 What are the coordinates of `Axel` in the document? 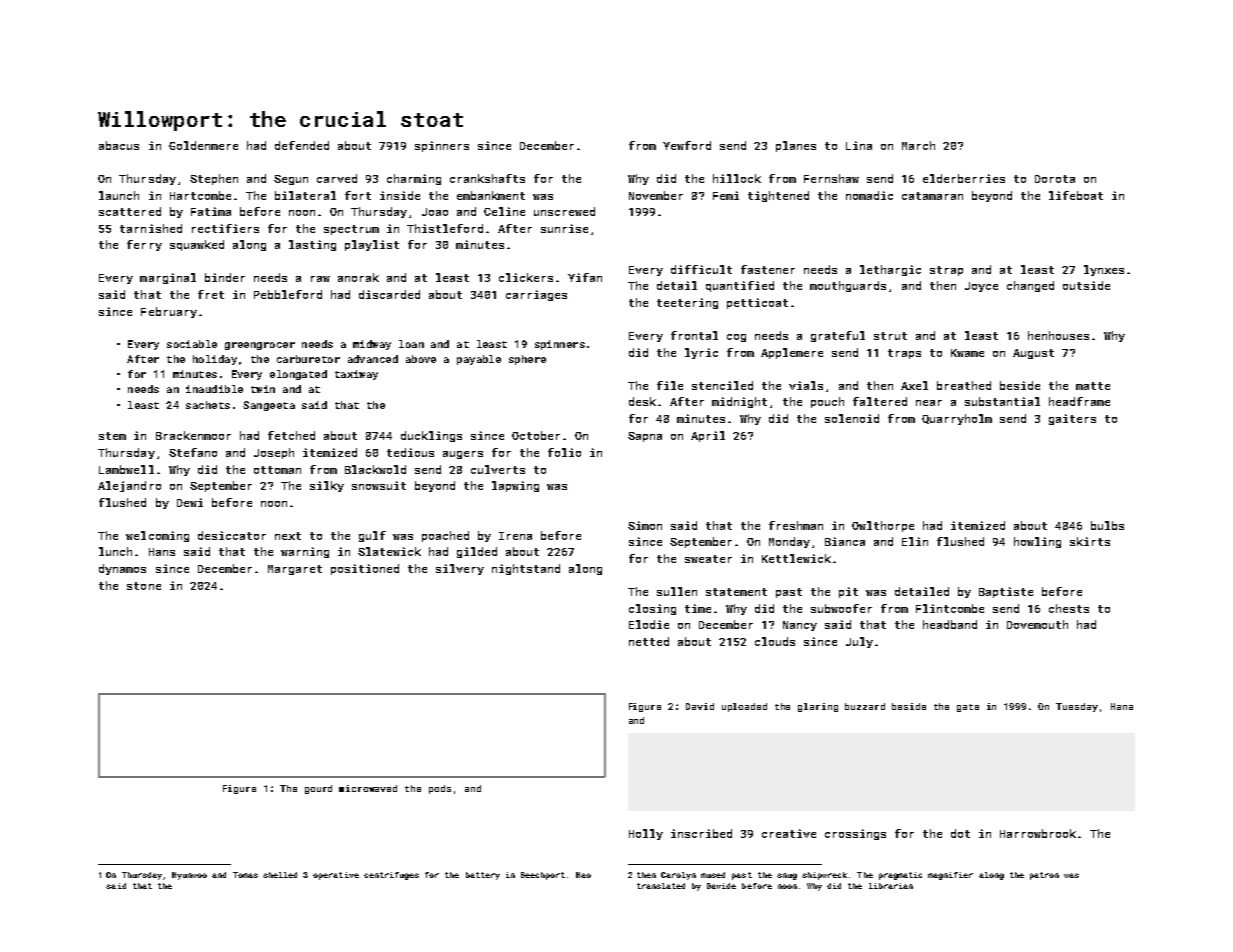 It's located at (914, 385).
